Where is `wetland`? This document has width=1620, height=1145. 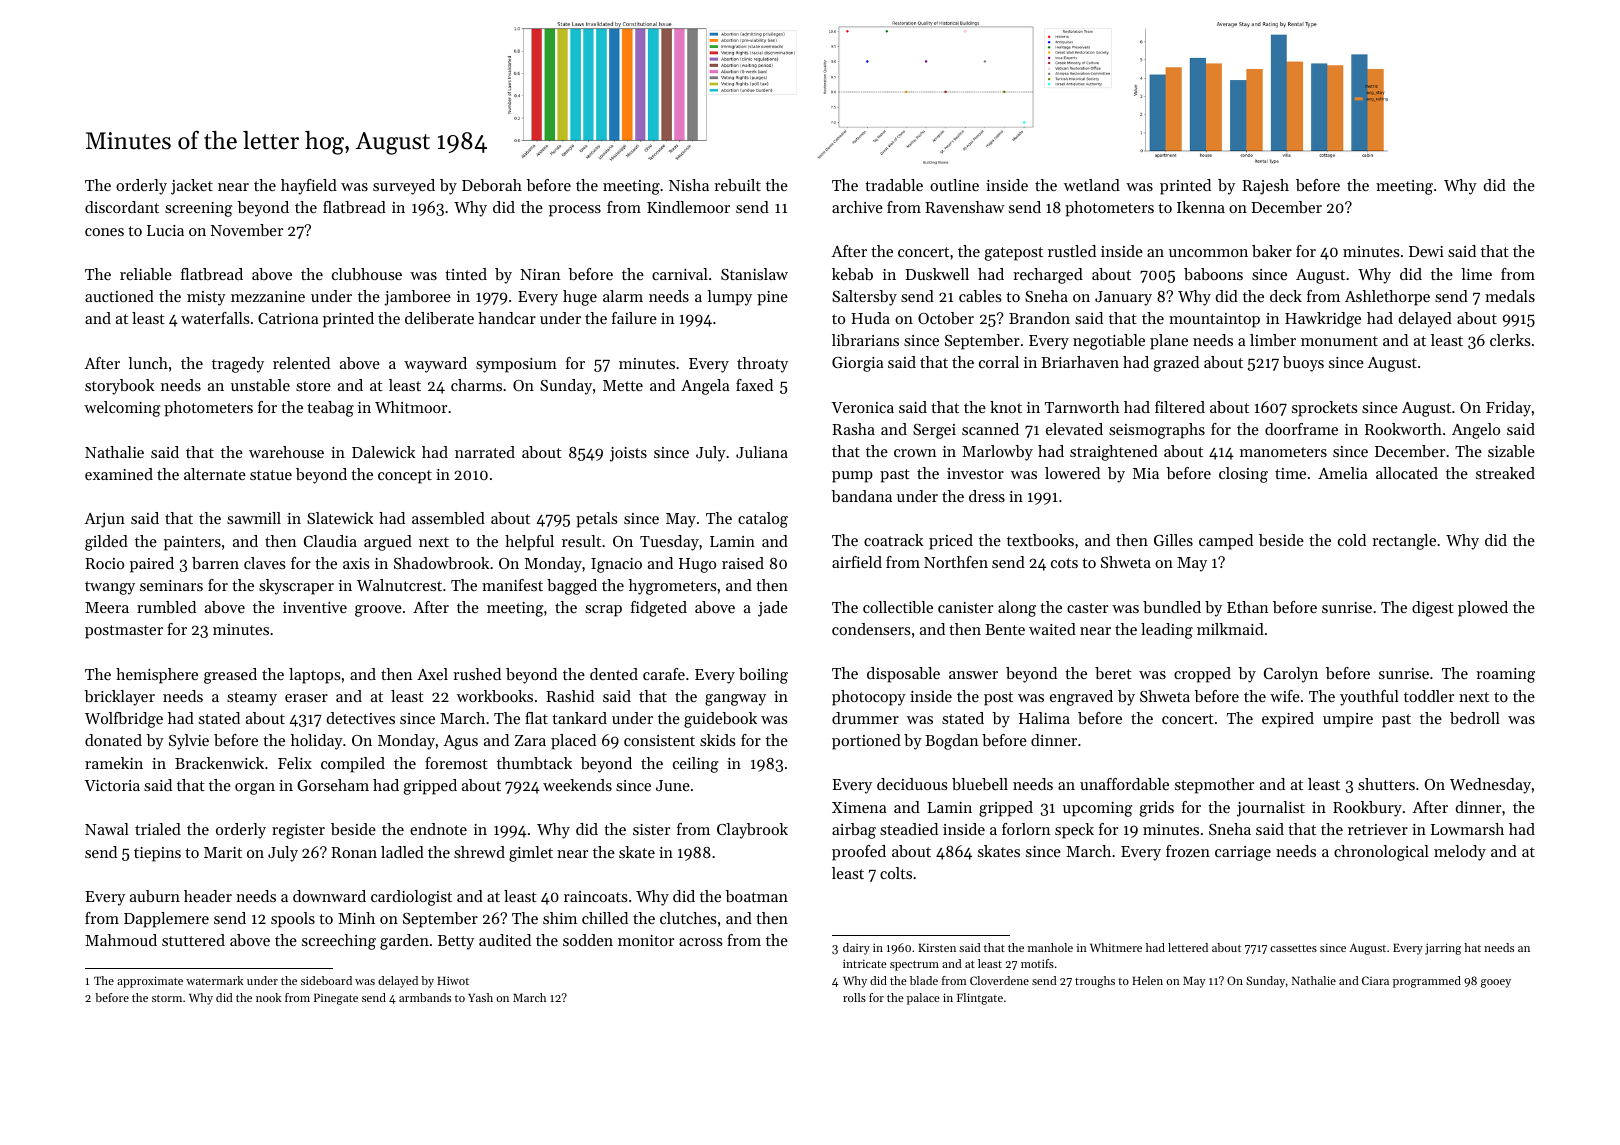 wetland is located at coordinates (1092, 185).
